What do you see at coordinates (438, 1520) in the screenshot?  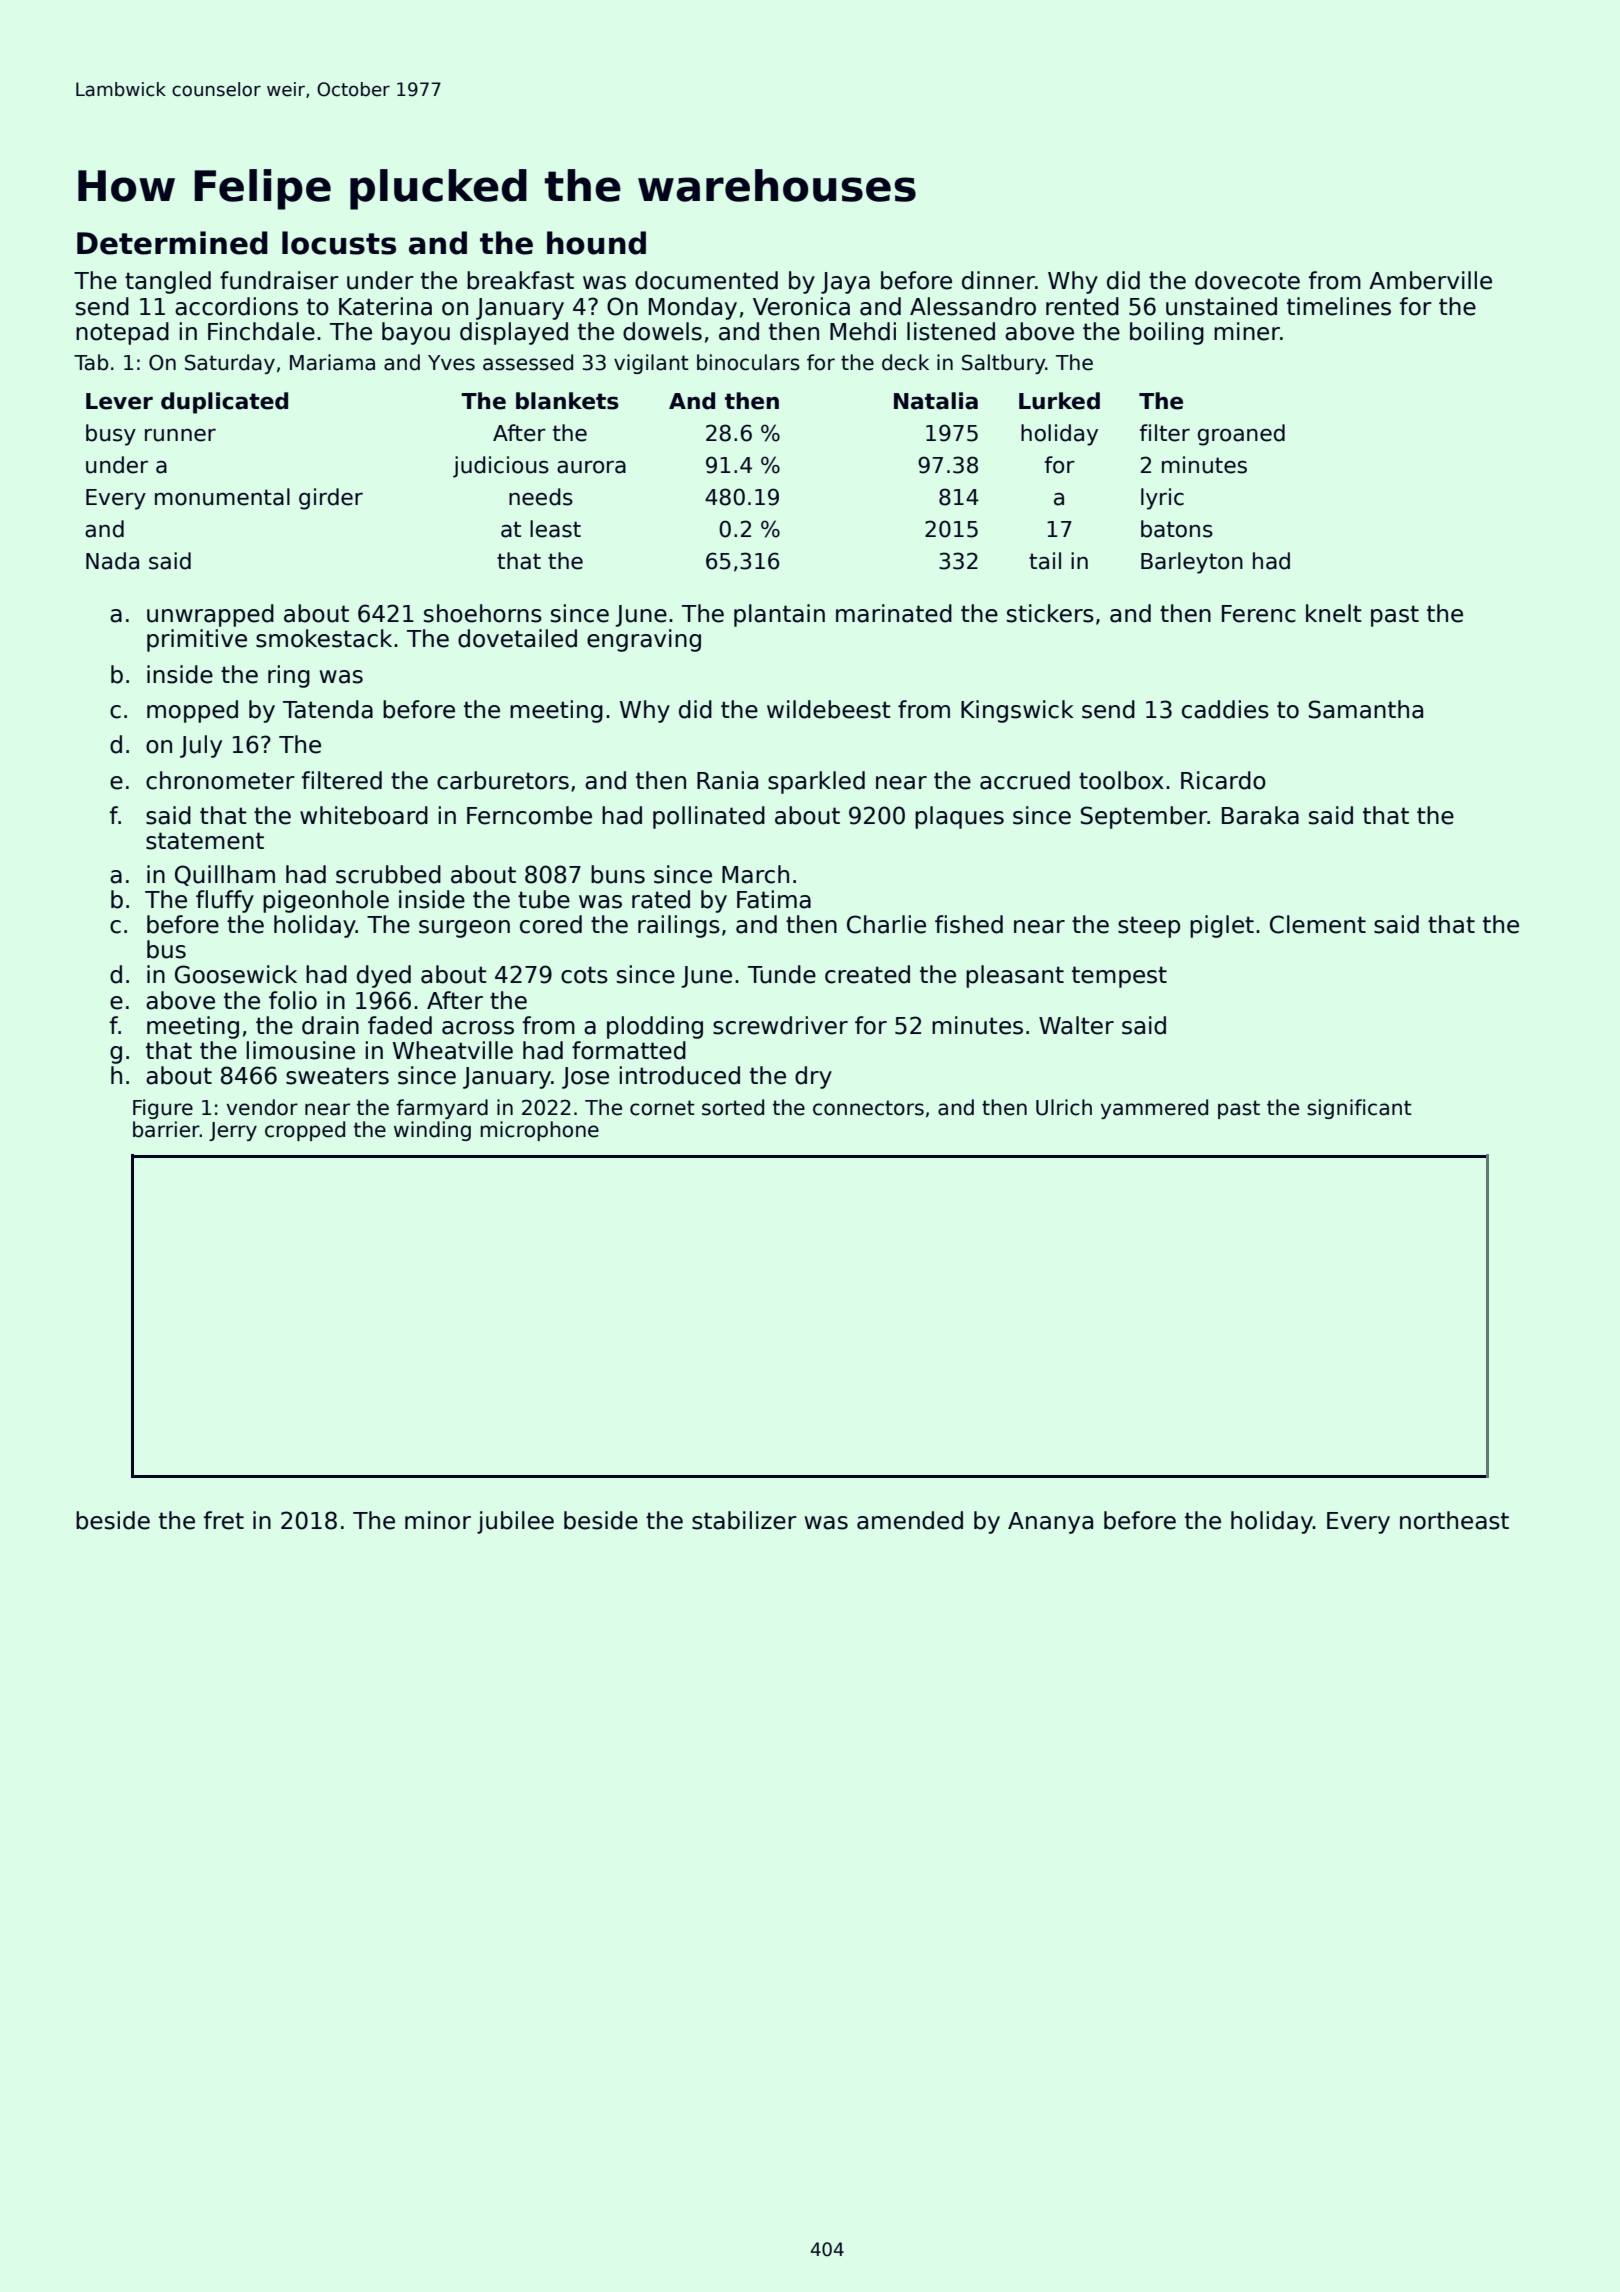 I see `minor` at bounding box center [438, 1520].
